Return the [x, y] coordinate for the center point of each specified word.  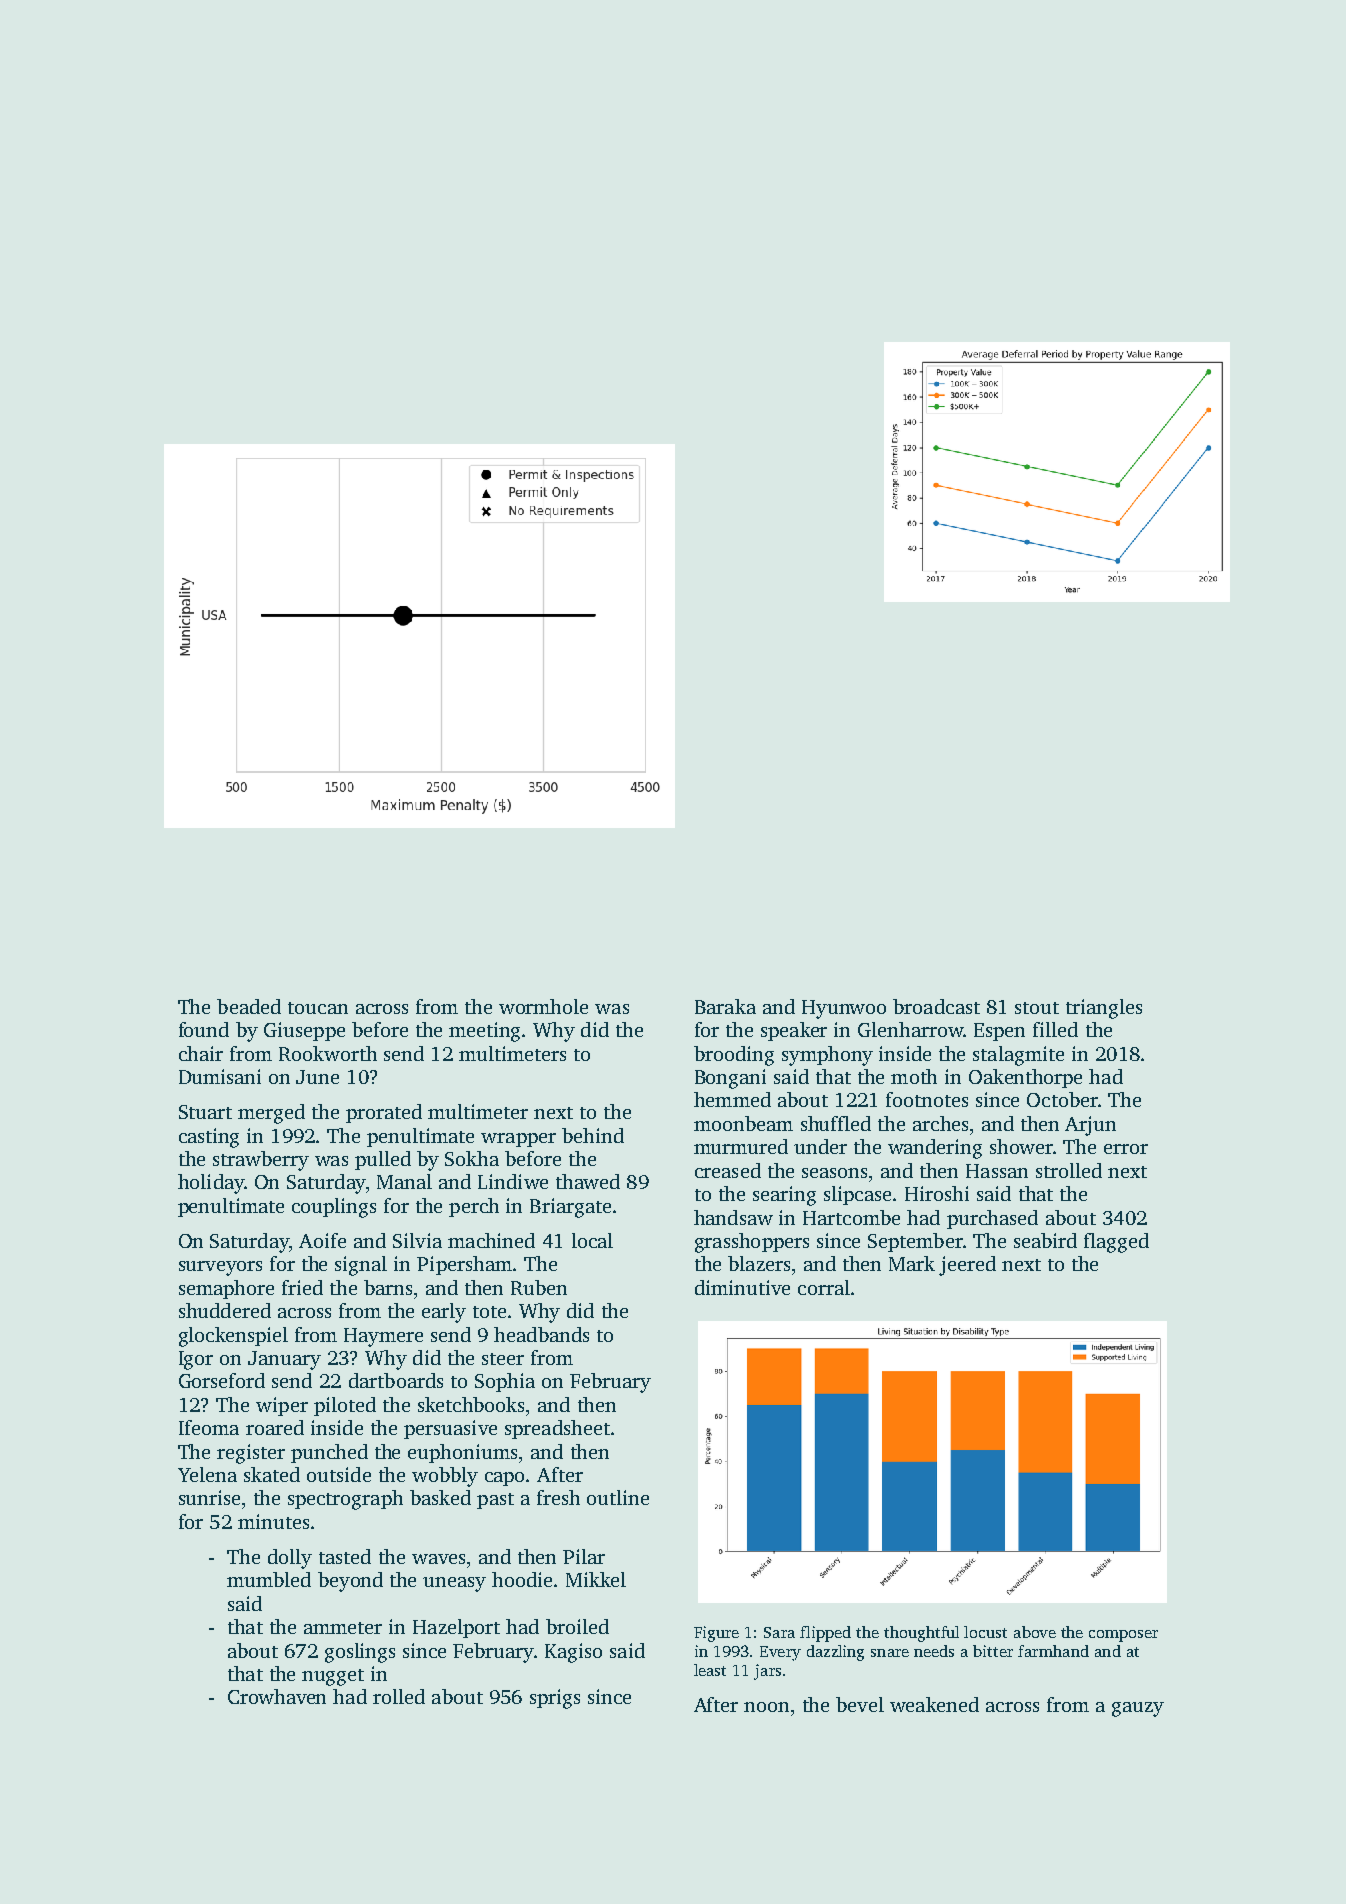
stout [1037, 1008]
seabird [1045, 1240]
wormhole [543, 1006]
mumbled [269, 1579]
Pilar [584, 1556]
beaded [249, 1006]
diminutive [742, 1287]
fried [302, 1287]
